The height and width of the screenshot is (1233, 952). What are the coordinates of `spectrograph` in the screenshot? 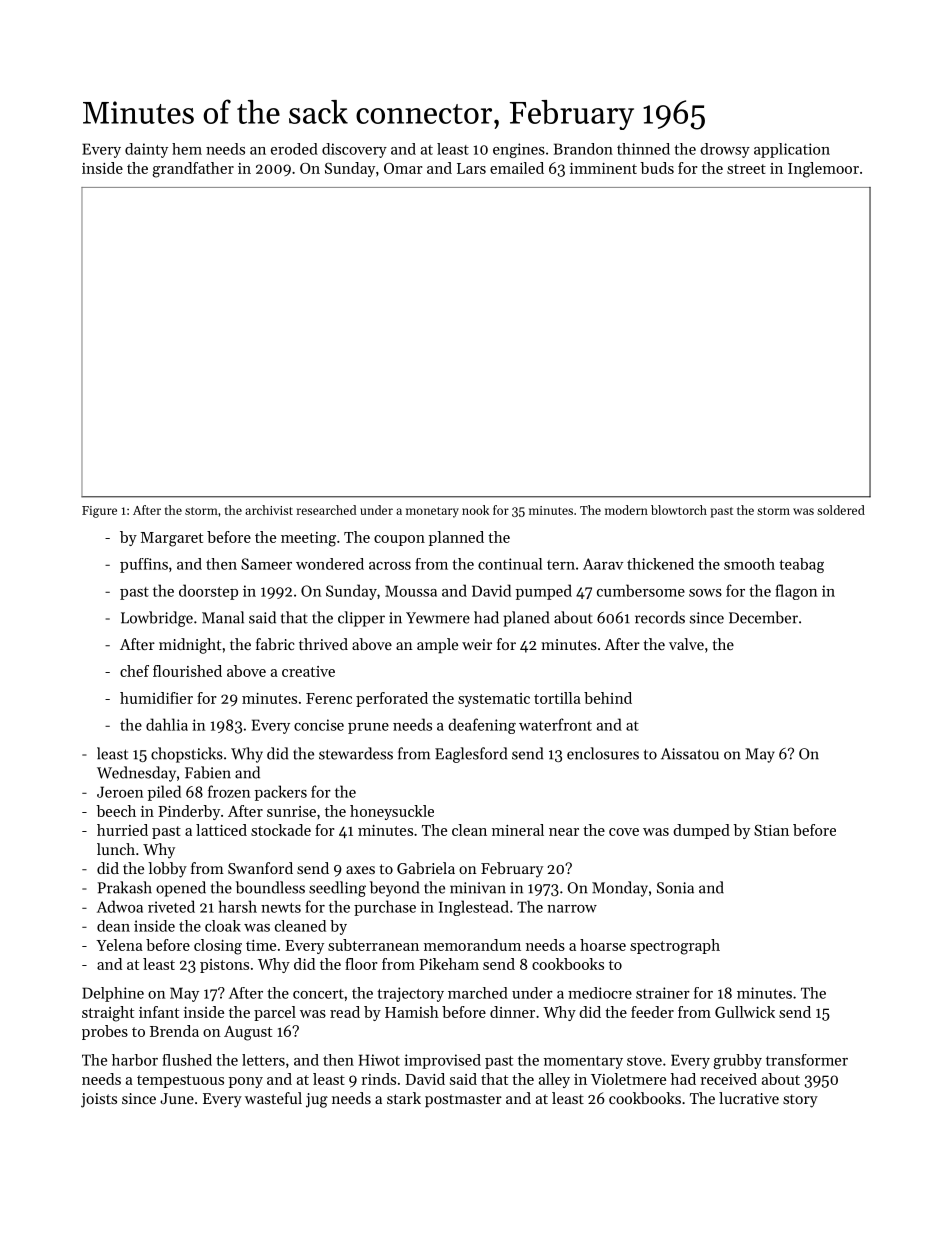 It's located at (675, 947).
